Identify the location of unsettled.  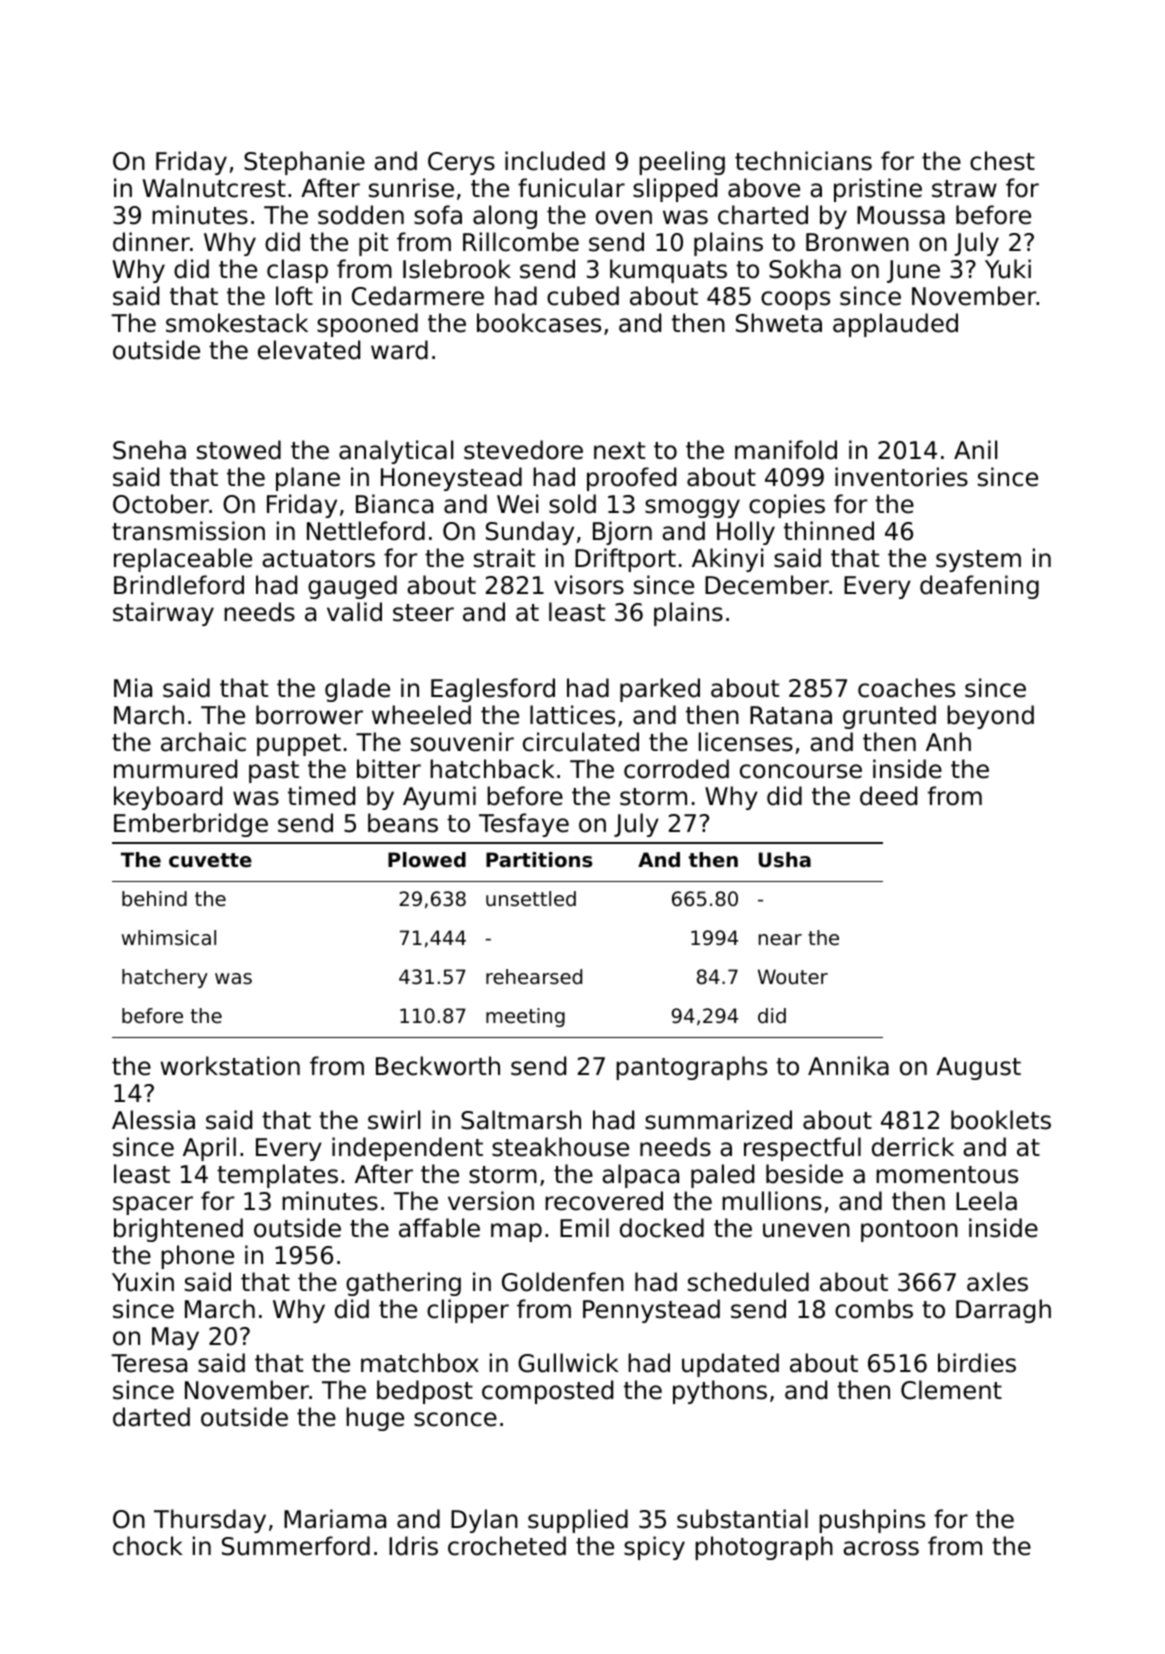
(531, 899).
